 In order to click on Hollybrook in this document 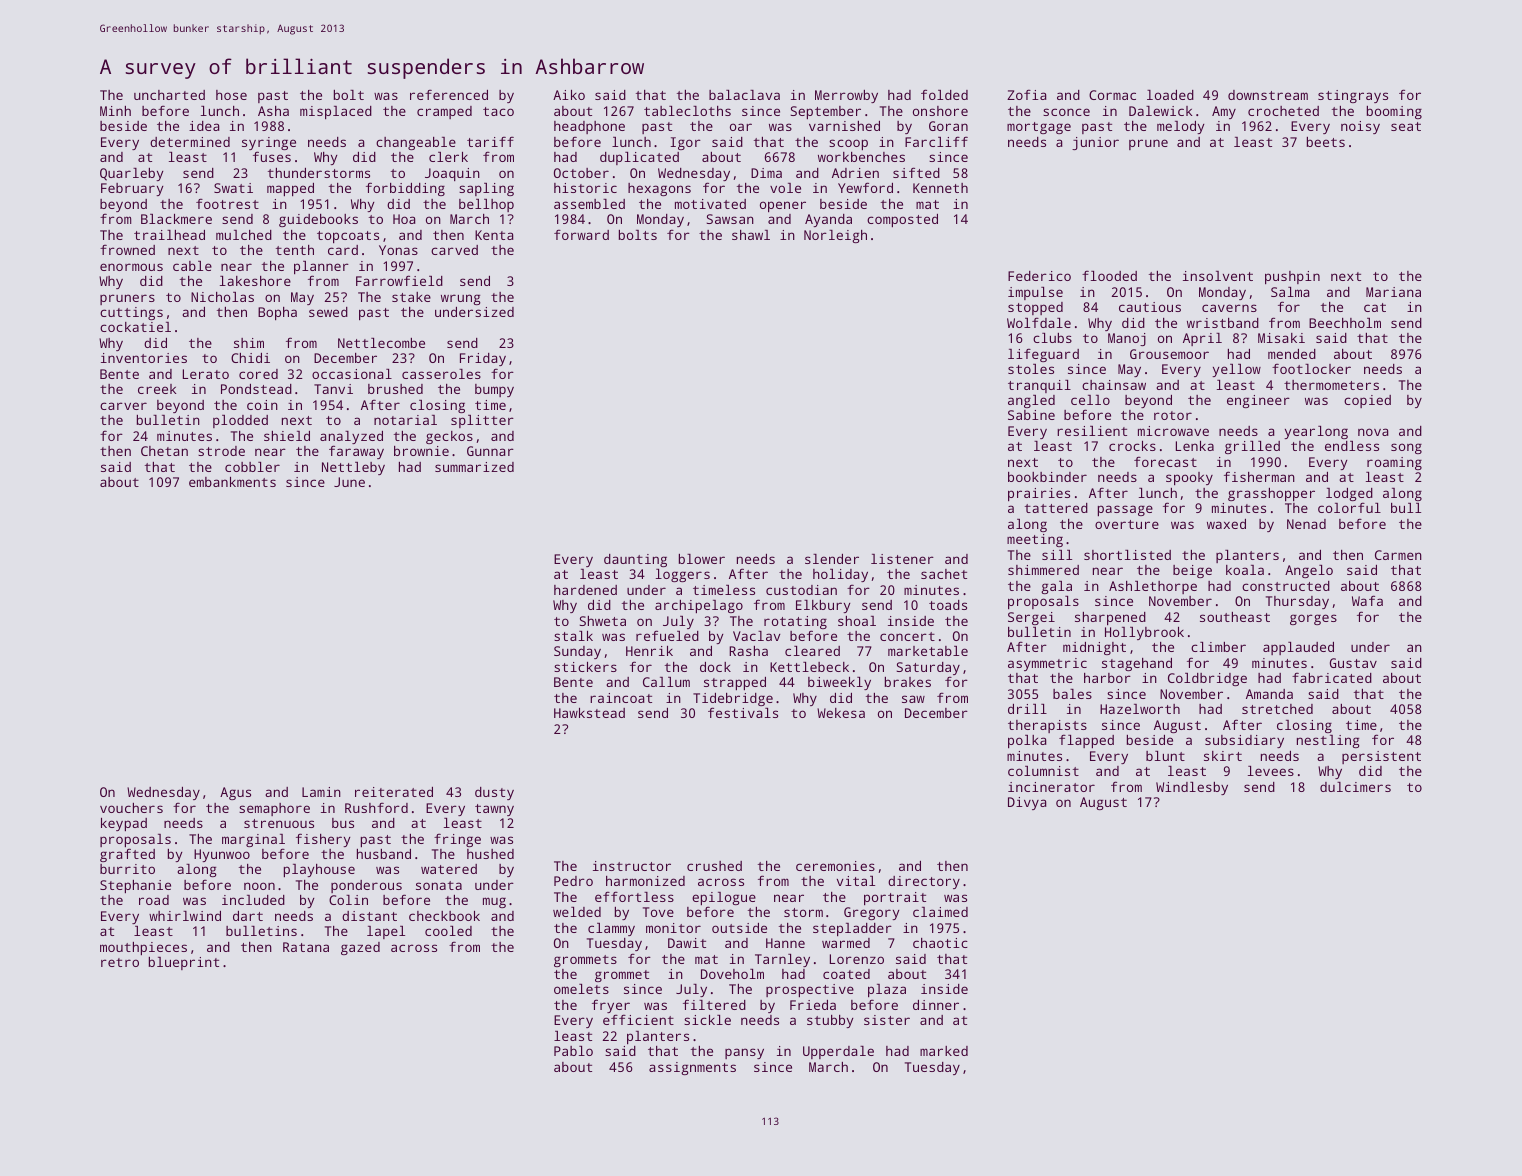, I will do `click(1144, 633)`.
